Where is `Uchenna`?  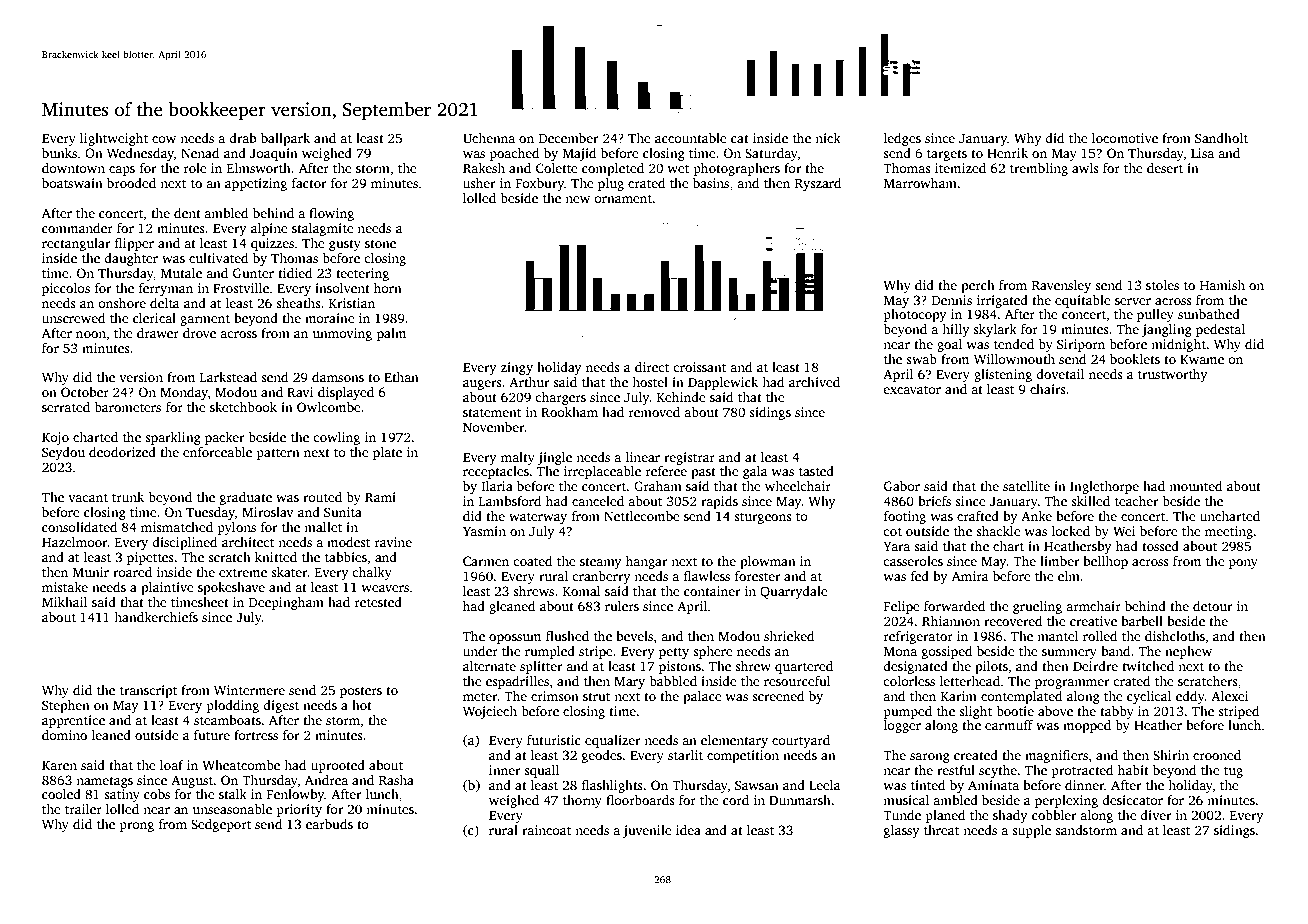
Uchenna is located at coordinates (489, 138).
